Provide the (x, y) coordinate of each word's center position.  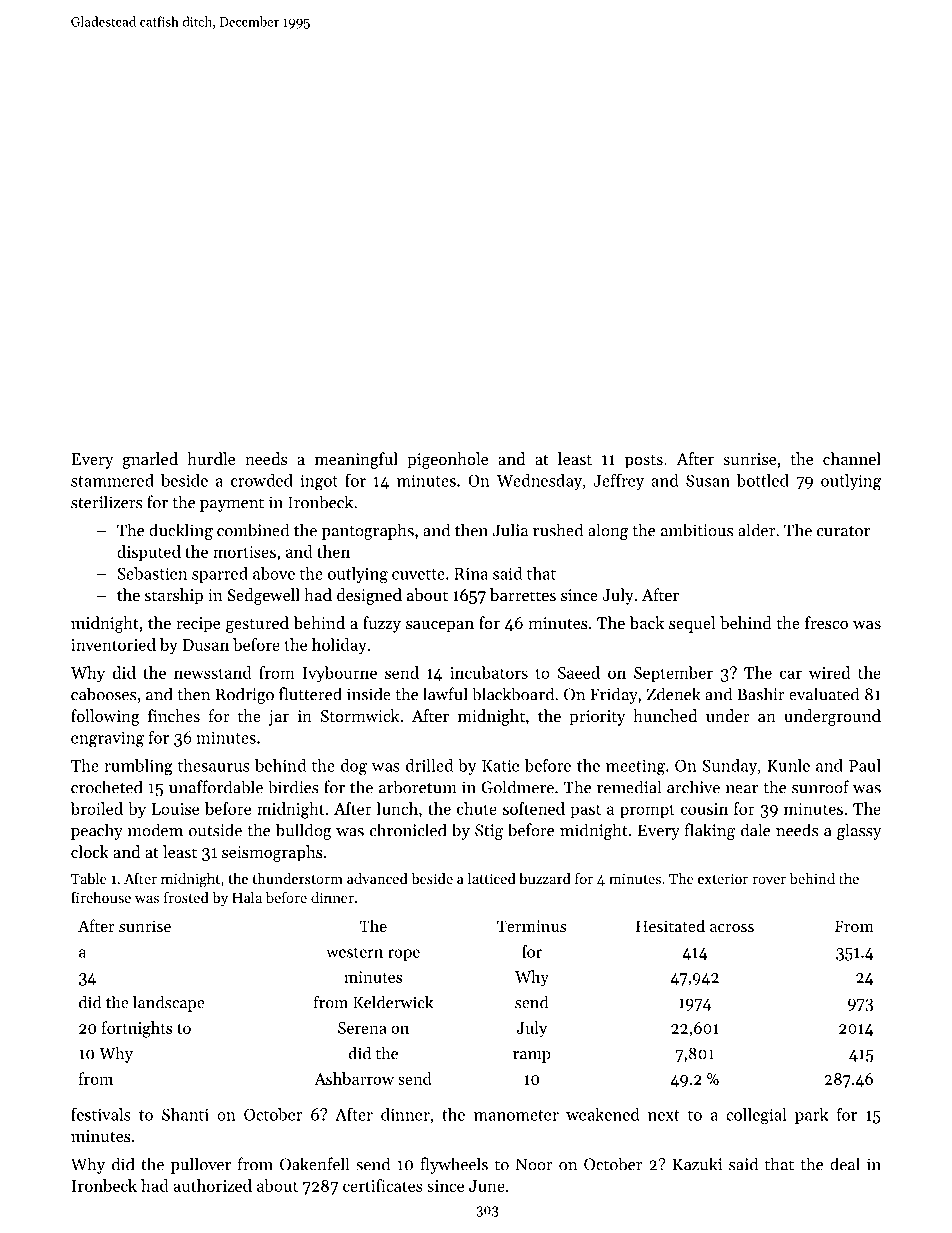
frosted (186, 897)
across (732, 928)
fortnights (137, 1029)
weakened (603, 1114)
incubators (489, 672)
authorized (212, 1185)
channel (852, 458)
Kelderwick (393, 1002)
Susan (708, 481)
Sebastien (152, 573)
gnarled (150, 460)
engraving (107, 739)
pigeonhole (447, 460)
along (608, 531)
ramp (532, 1057)
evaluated (824, 694)
